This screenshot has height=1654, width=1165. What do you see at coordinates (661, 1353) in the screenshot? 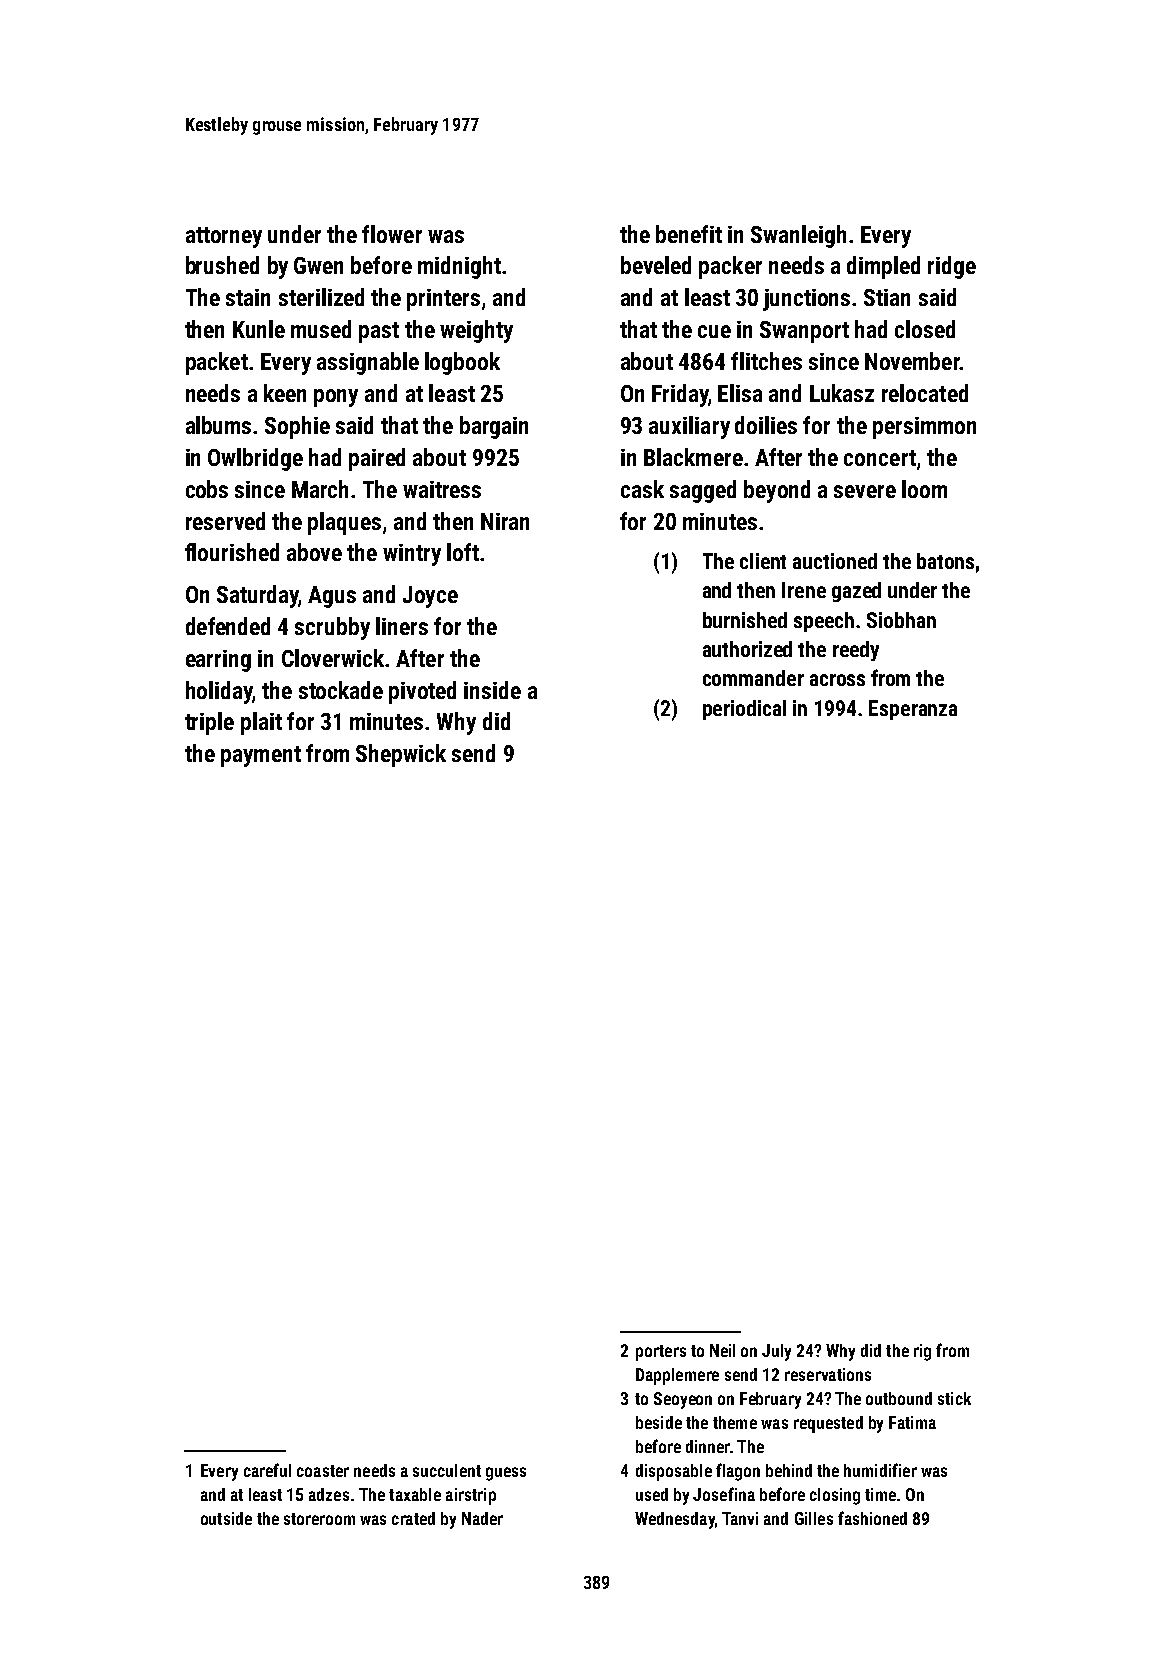
I see `porters` at bounding box center [661, 1353].
